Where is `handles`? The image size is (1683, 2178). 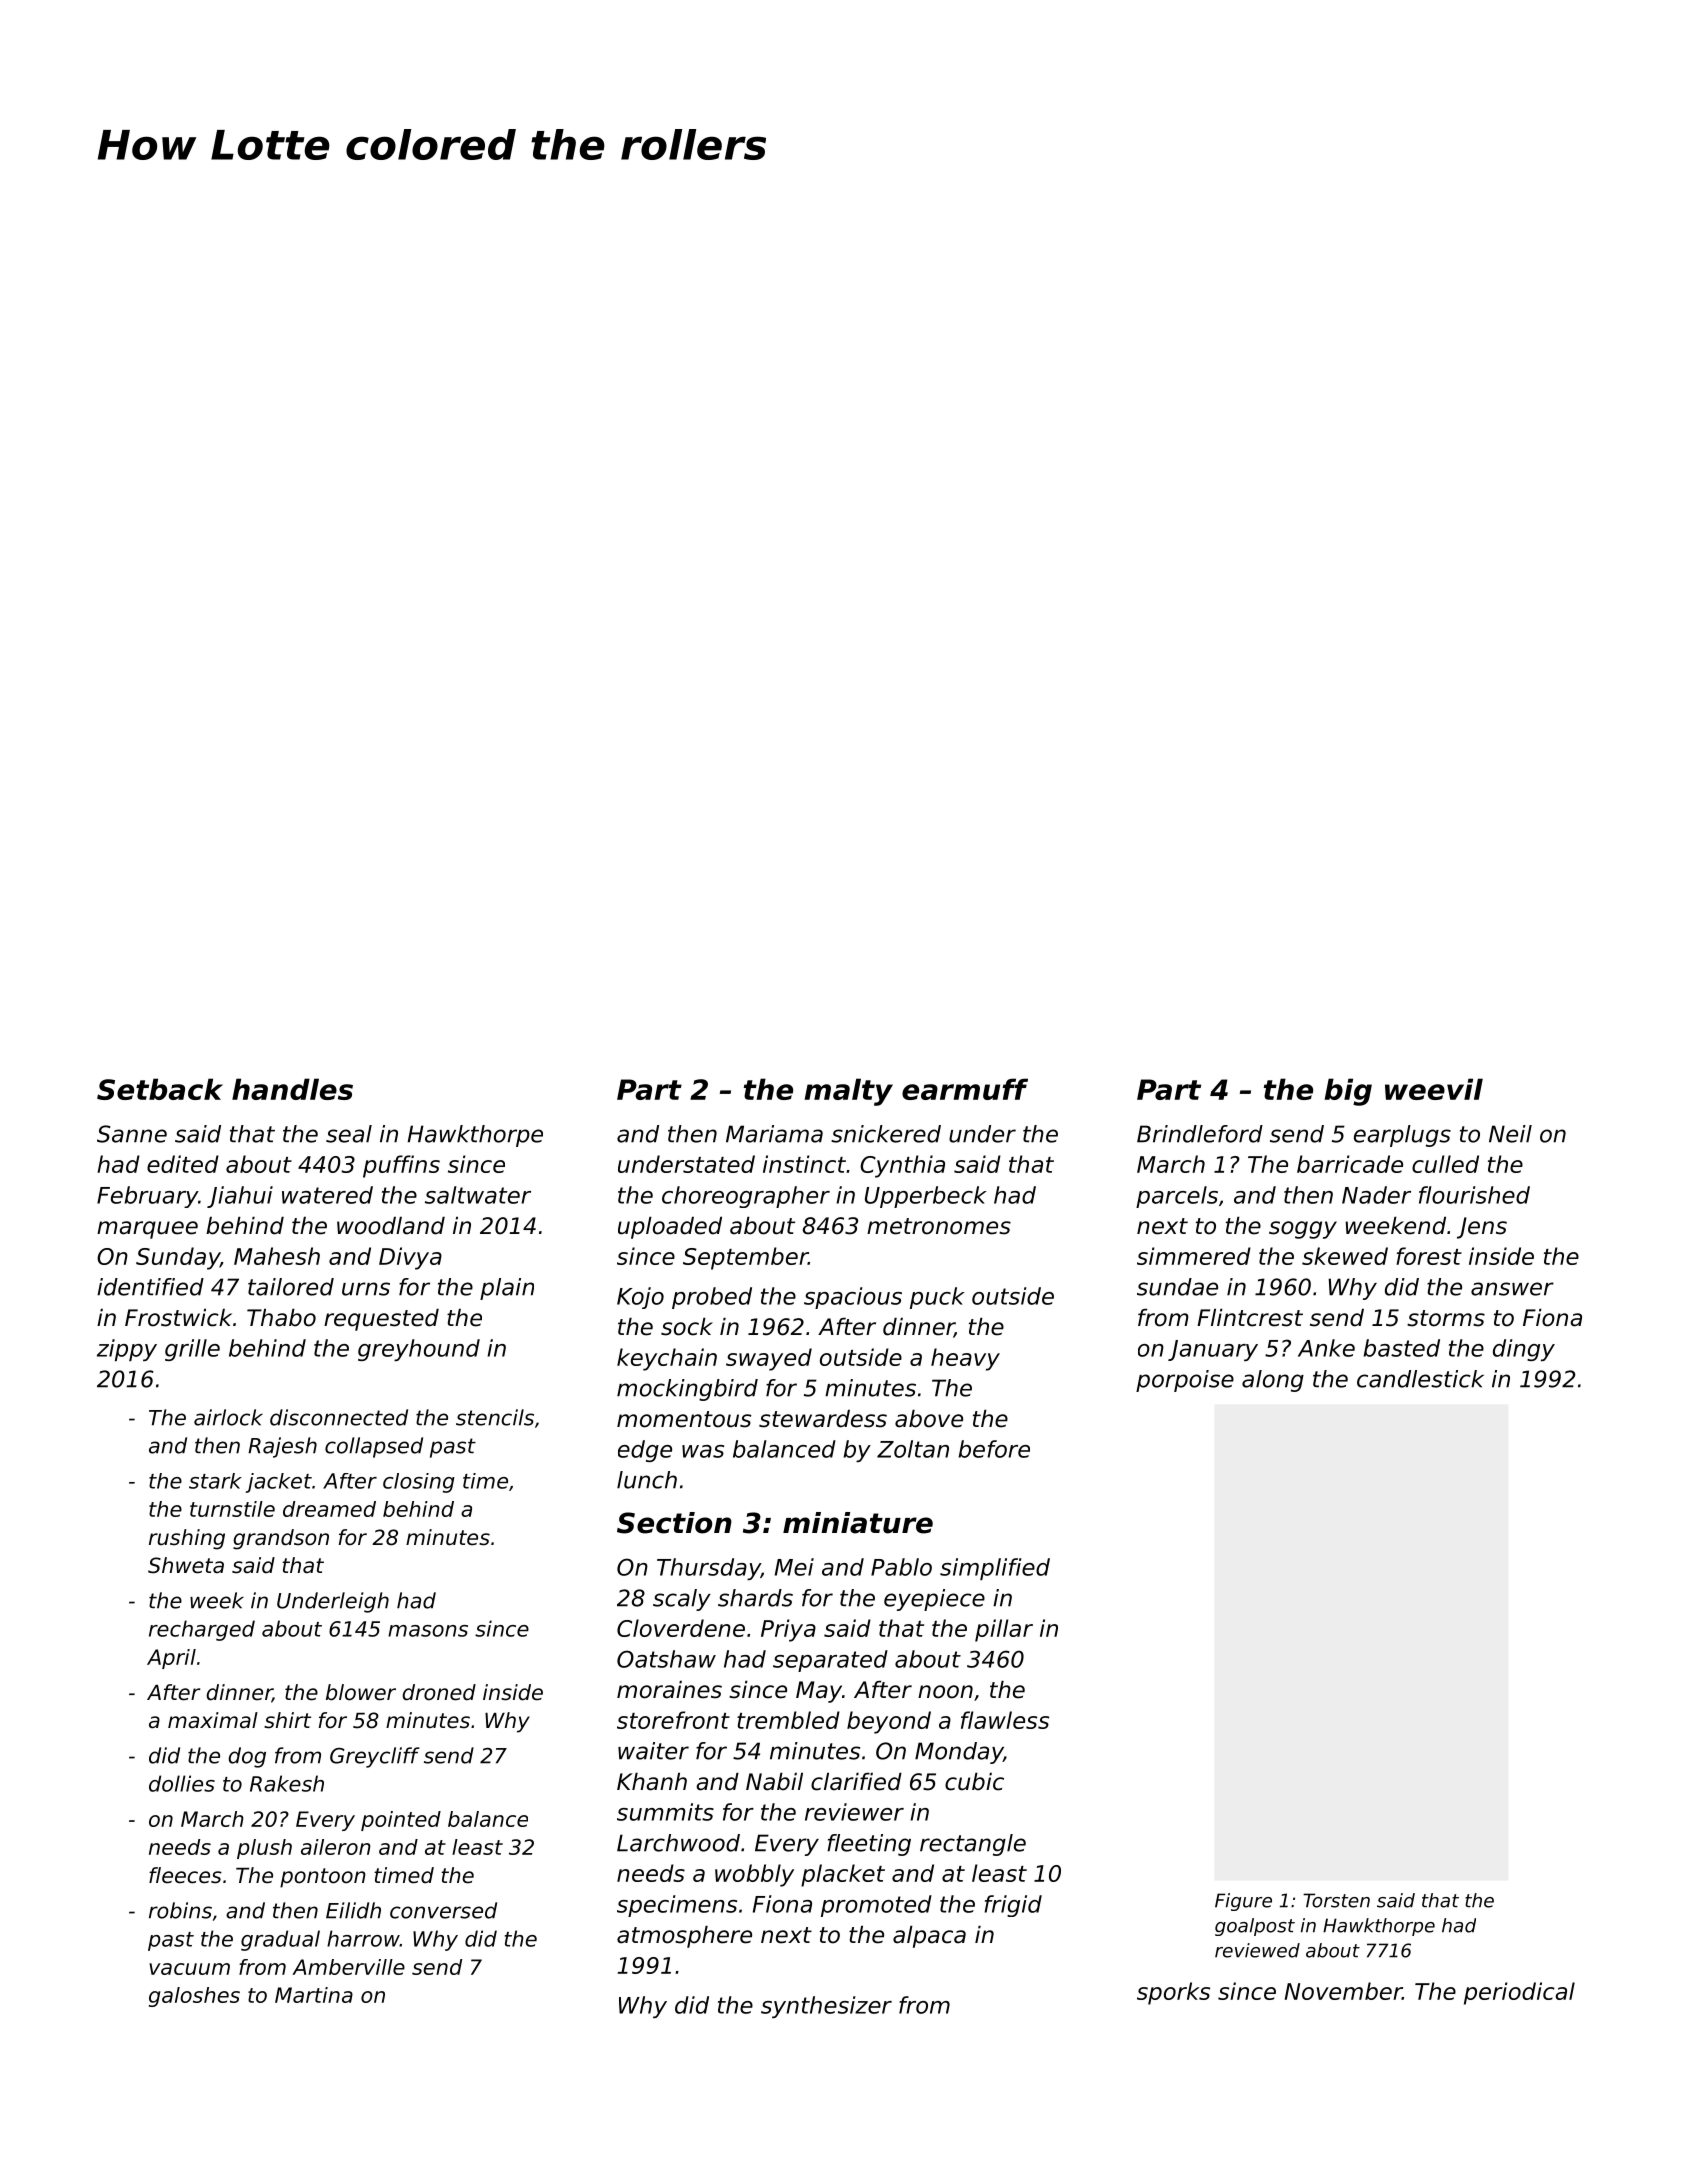 handles is located at coordinates (292, 1089).
